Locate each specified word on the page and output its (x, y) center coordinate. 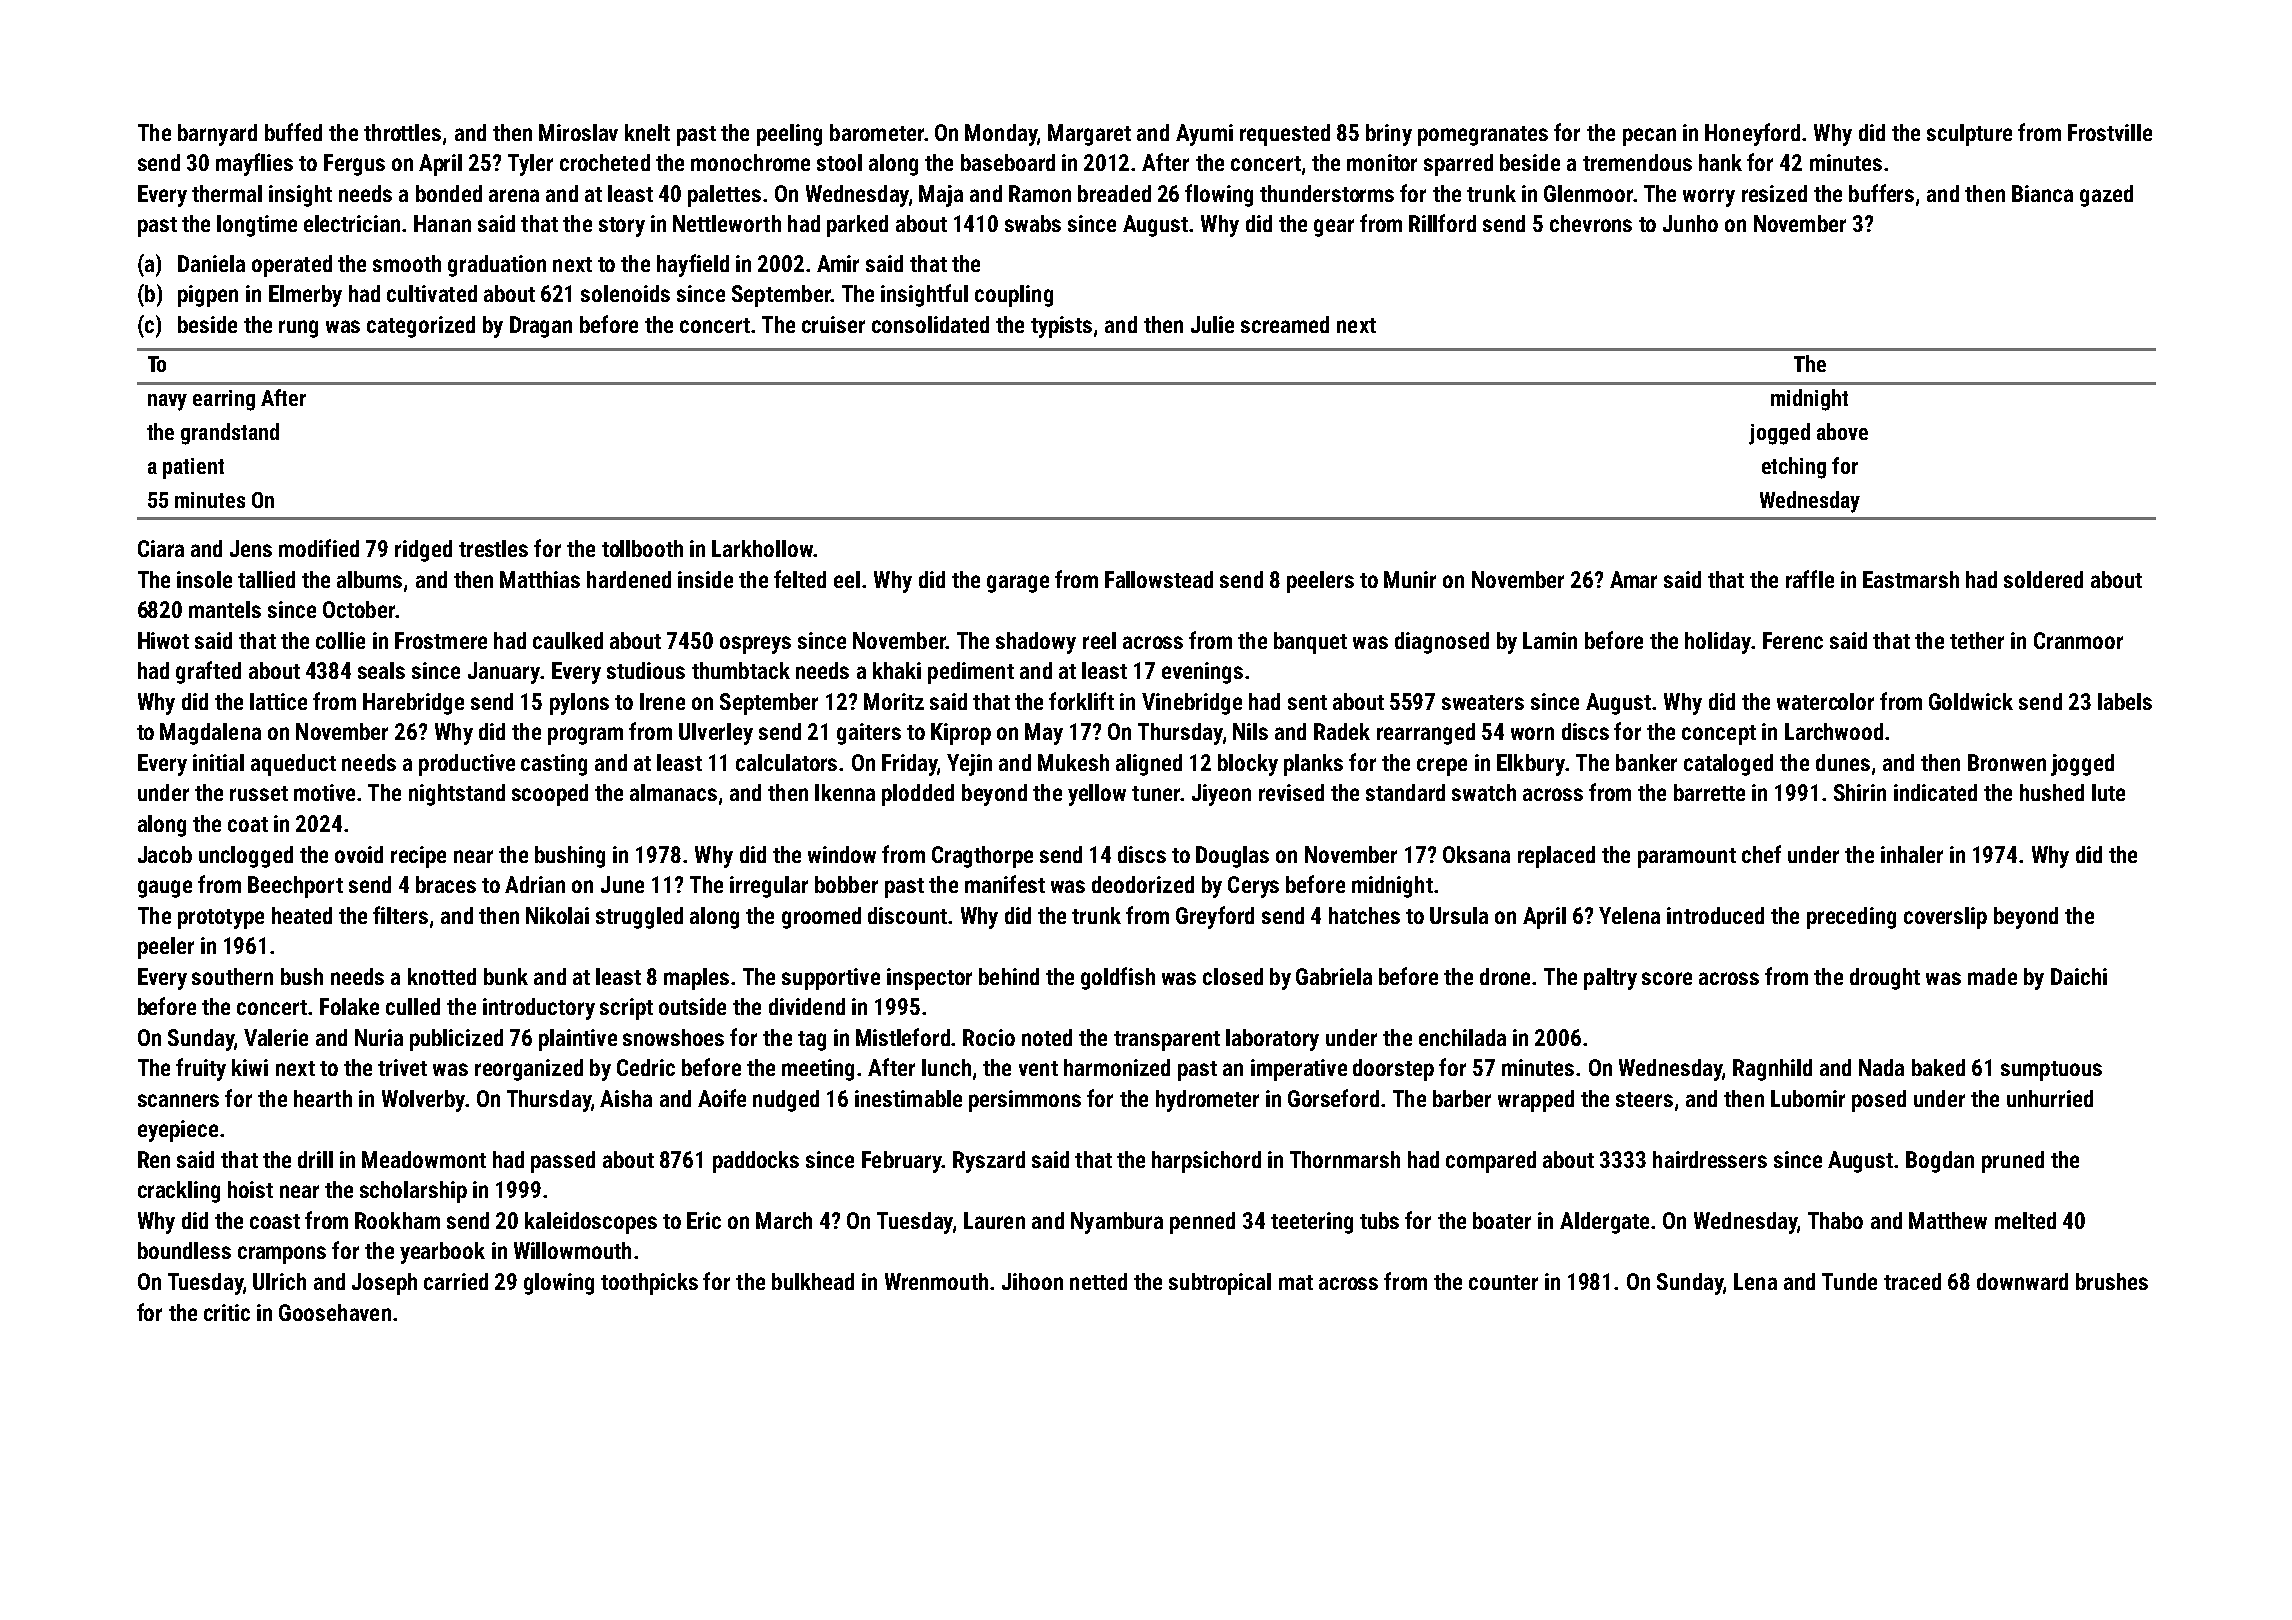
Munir (1410, 579)
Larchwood (1834, 731)
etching (1794, 468)
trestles (493, 548)
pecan (1649, 137)
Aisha (626, 1098)
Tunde (1849, 1281)
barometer (877, 132)
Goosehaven (335, 1312)
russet (259, 793)
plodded (918, 795)
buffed (293, 132)
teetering (1312, 1223)
